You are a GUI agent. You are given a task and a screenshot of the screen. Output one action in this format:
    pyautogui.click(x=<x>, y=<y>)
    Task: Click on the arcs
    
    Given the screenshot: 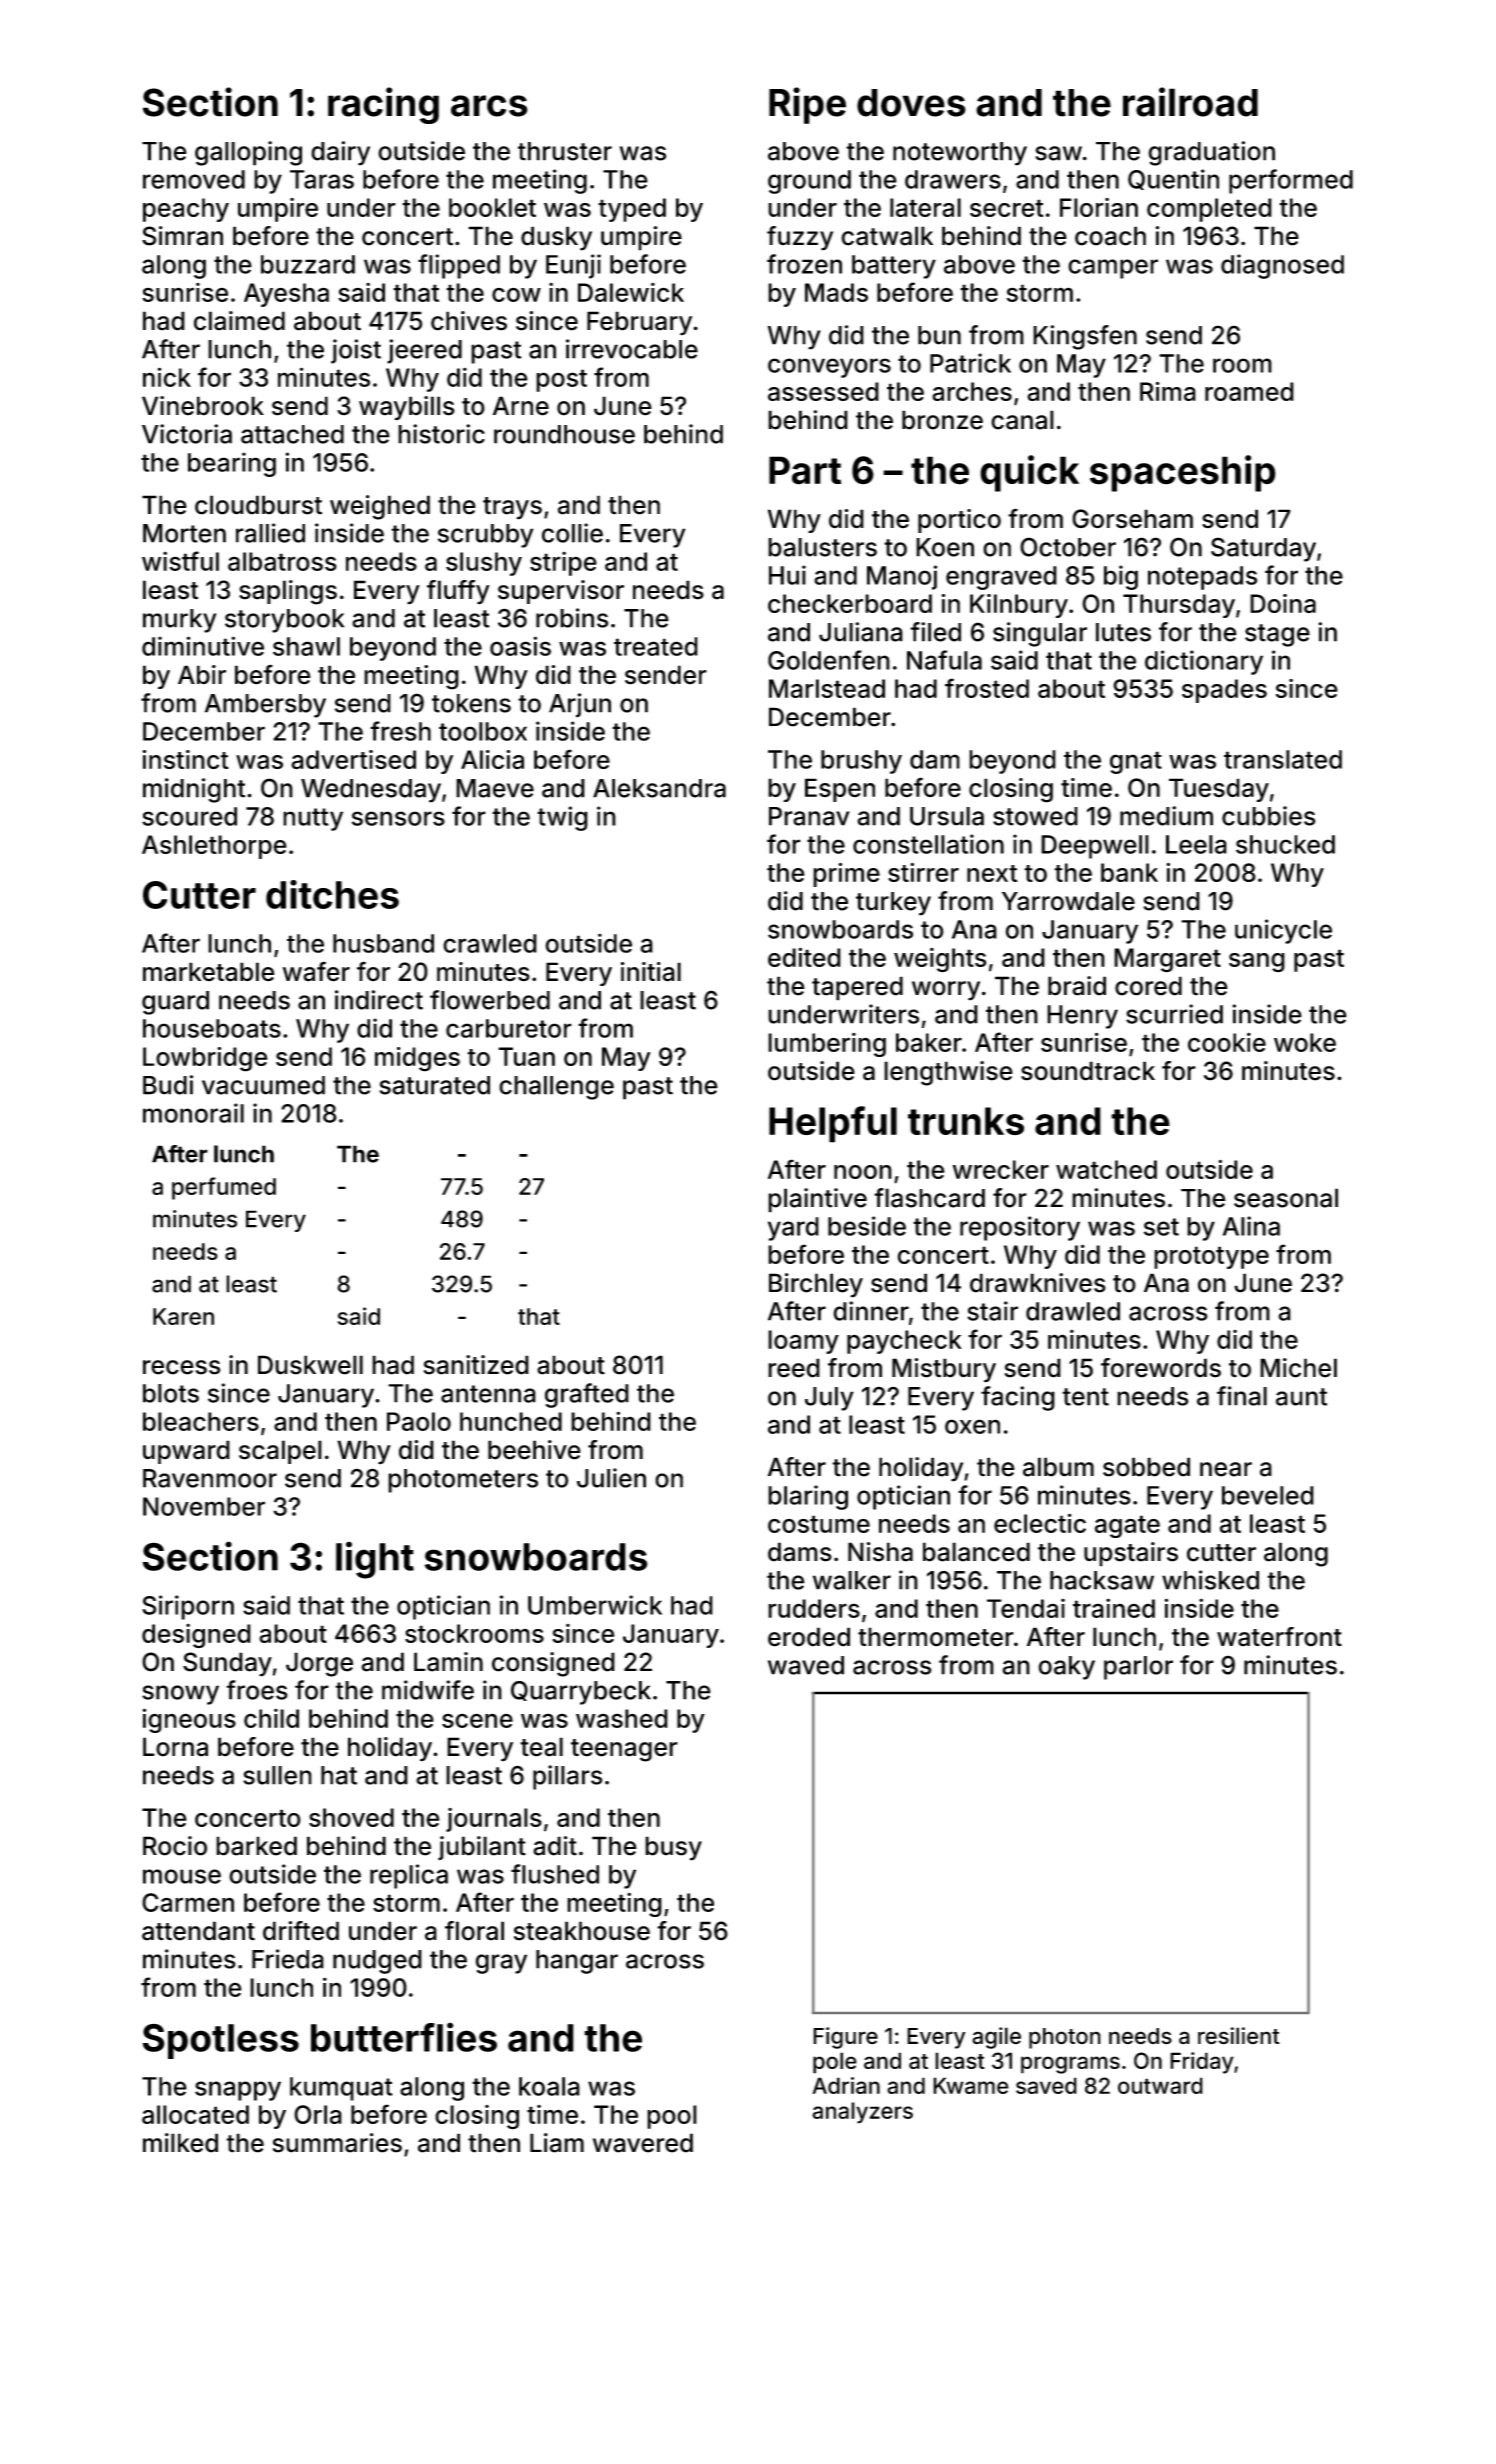 What is the action you would take?
    pyautogui.click(x=489, y=106)
